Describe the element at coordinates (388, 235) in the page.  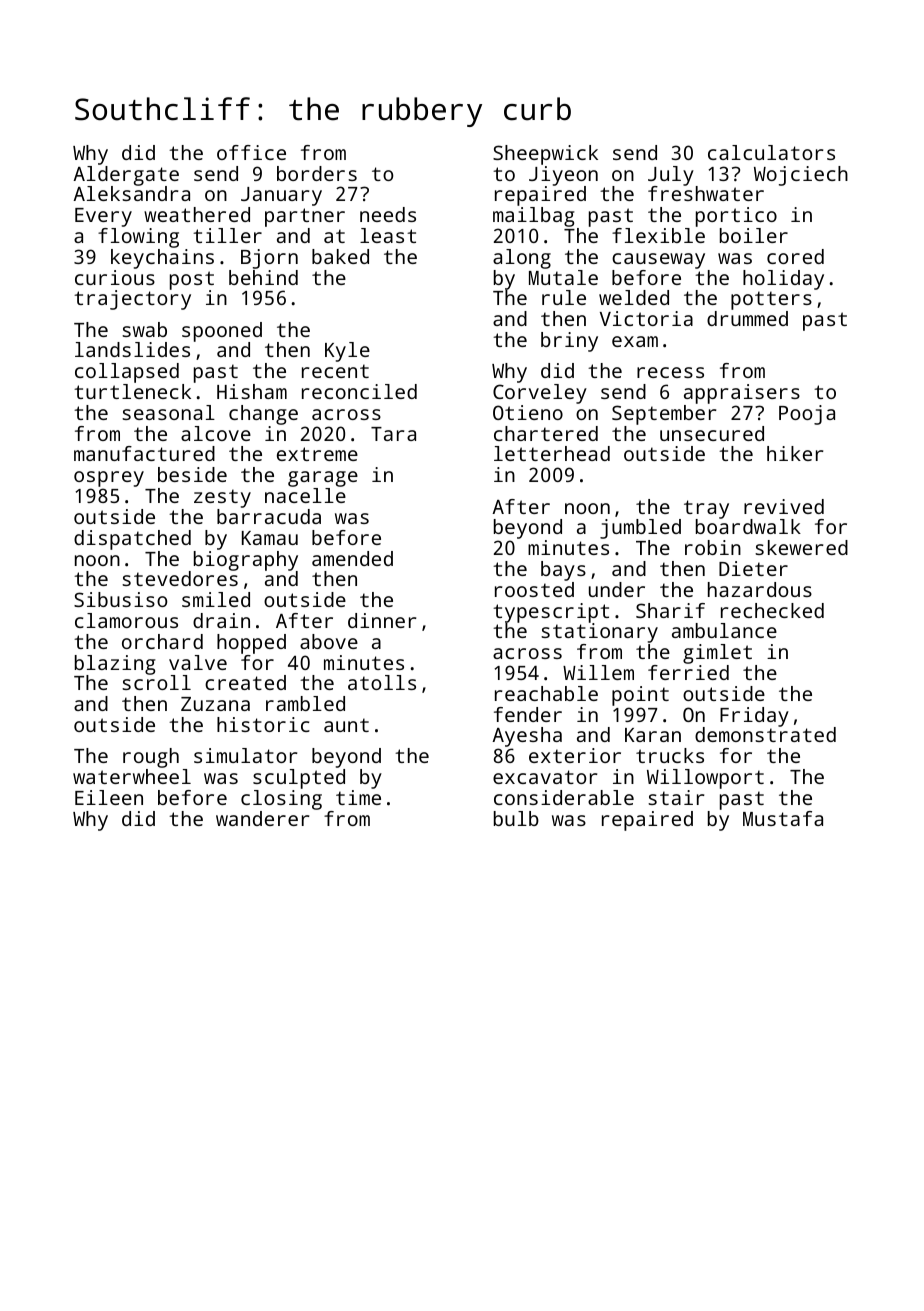
I see `least` at that location.
